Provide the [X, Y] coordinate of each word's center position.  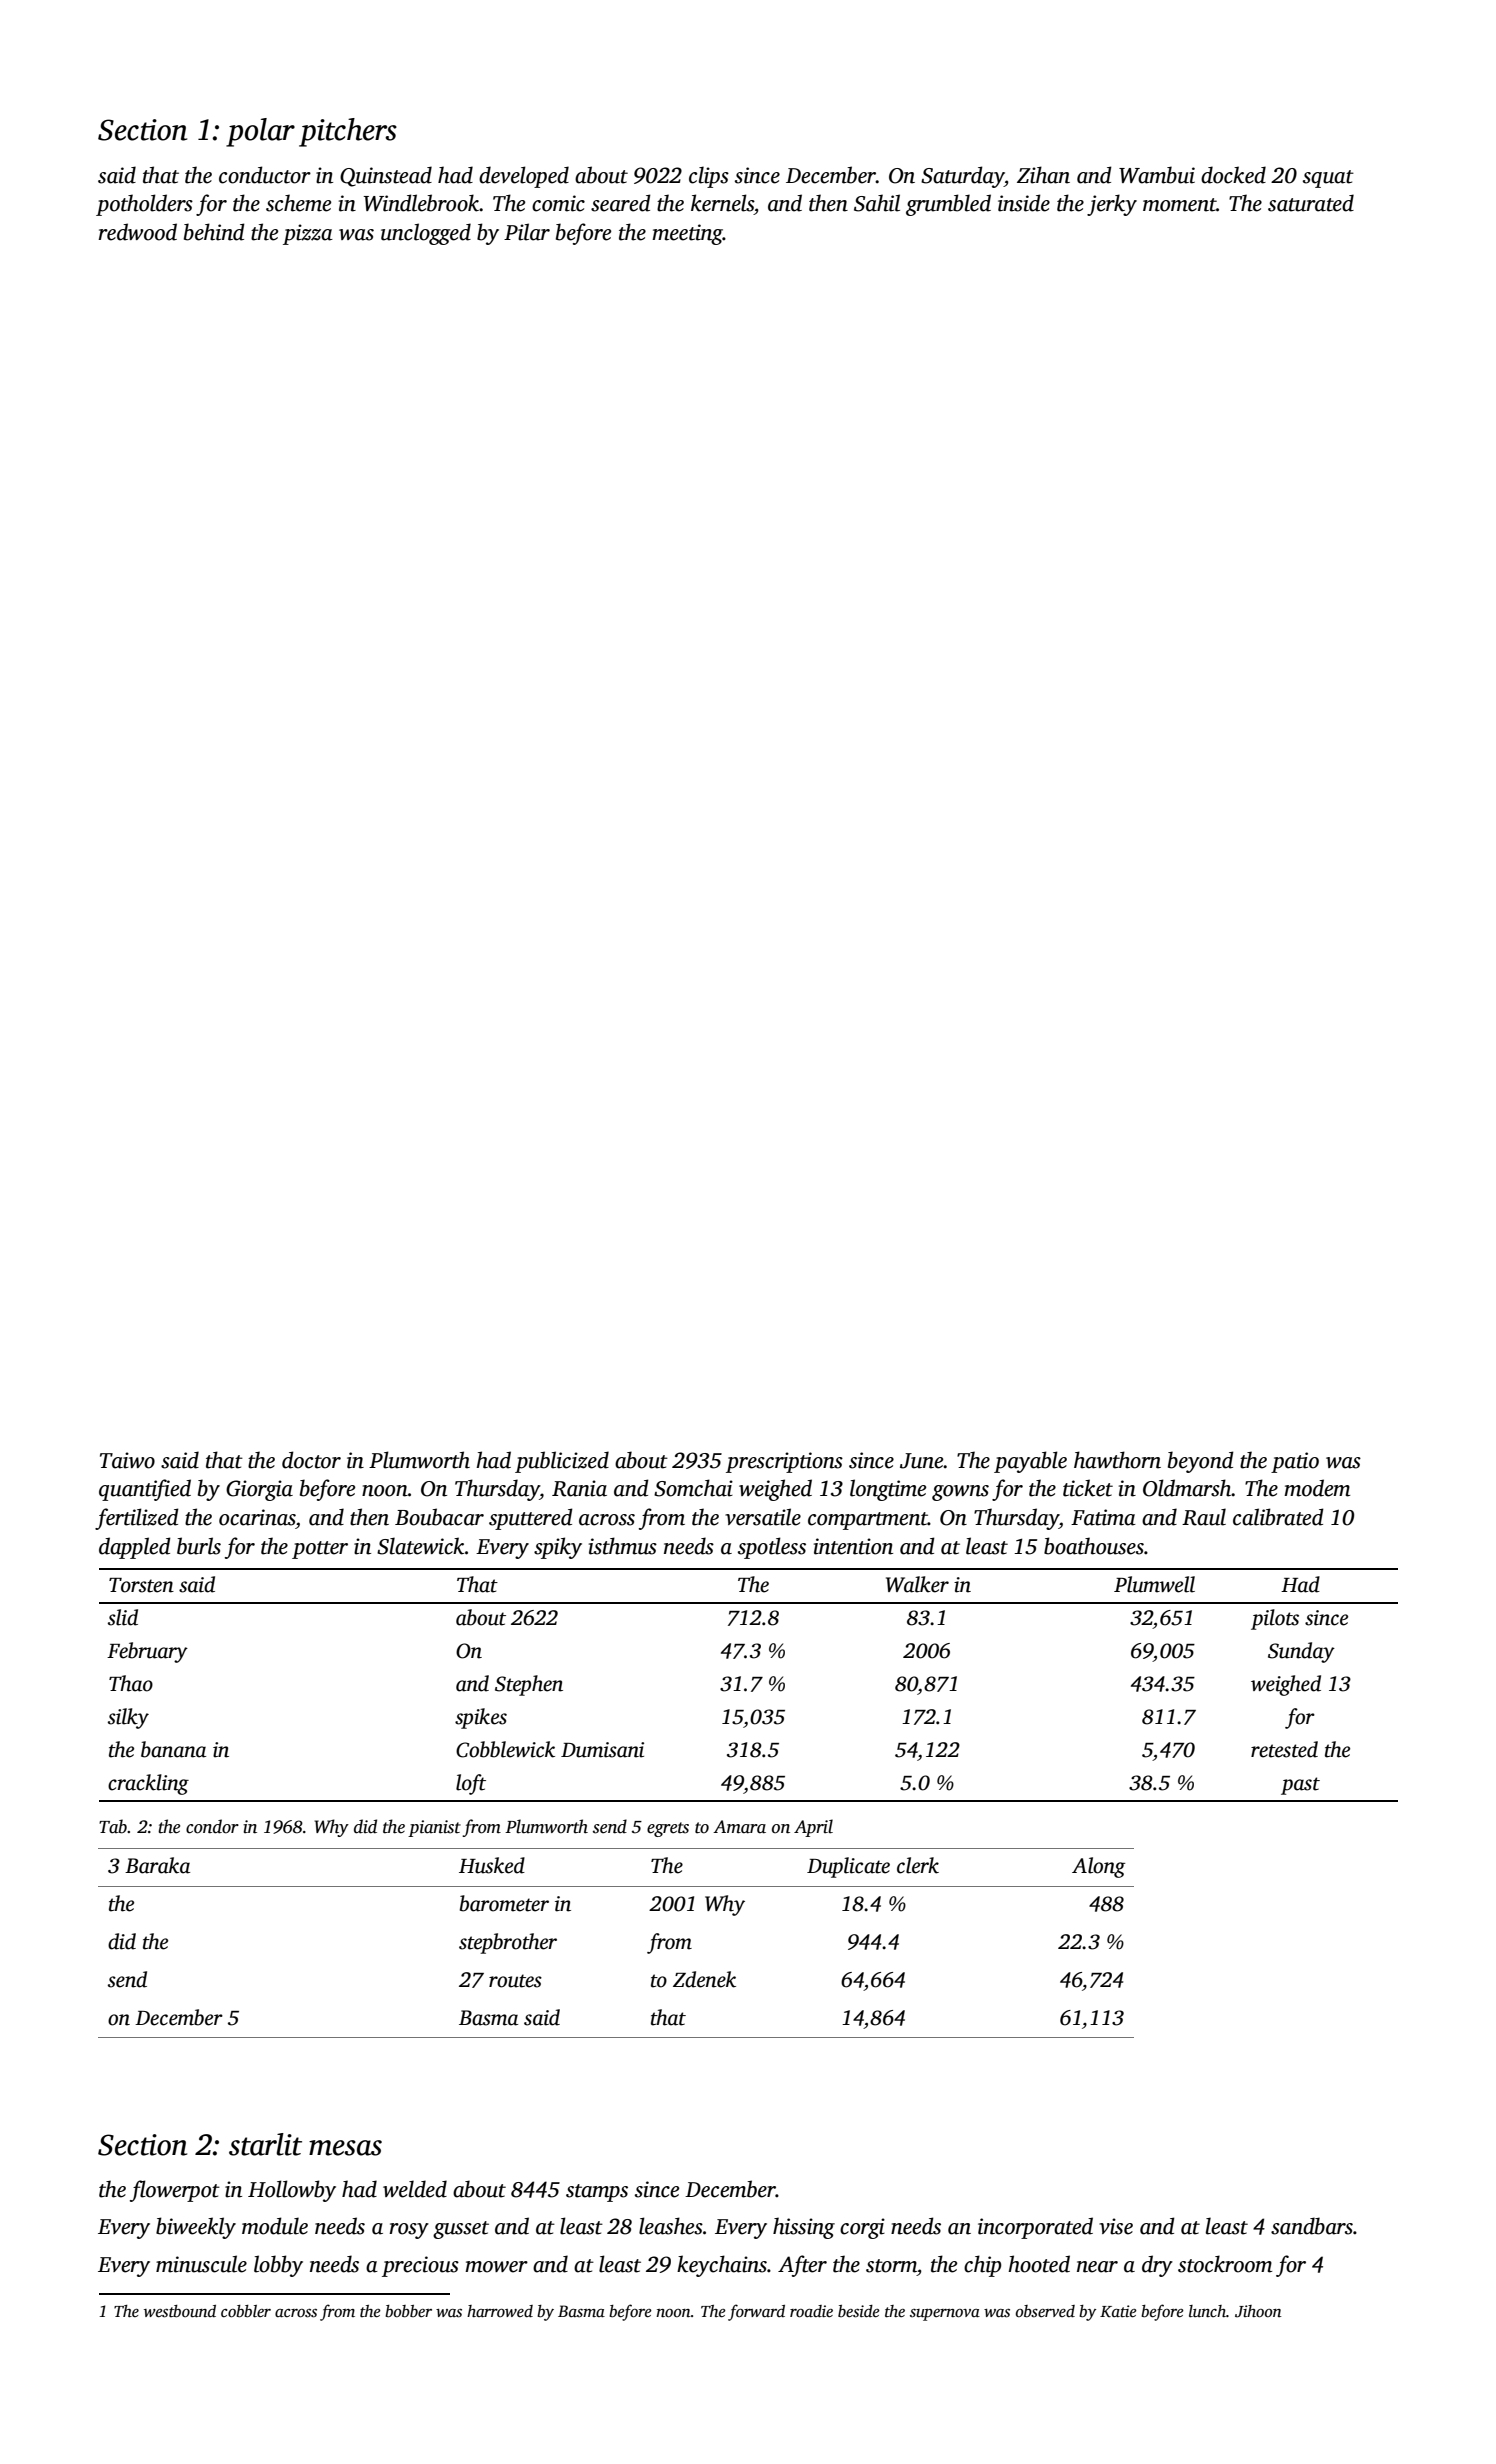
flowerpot [175, 2191]
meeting [687, 234]
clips [709, 177]
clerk [918, 1865]
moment [1179, 205]
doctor [311, 1460]
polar [260, 132]
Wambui [1157, 175]
